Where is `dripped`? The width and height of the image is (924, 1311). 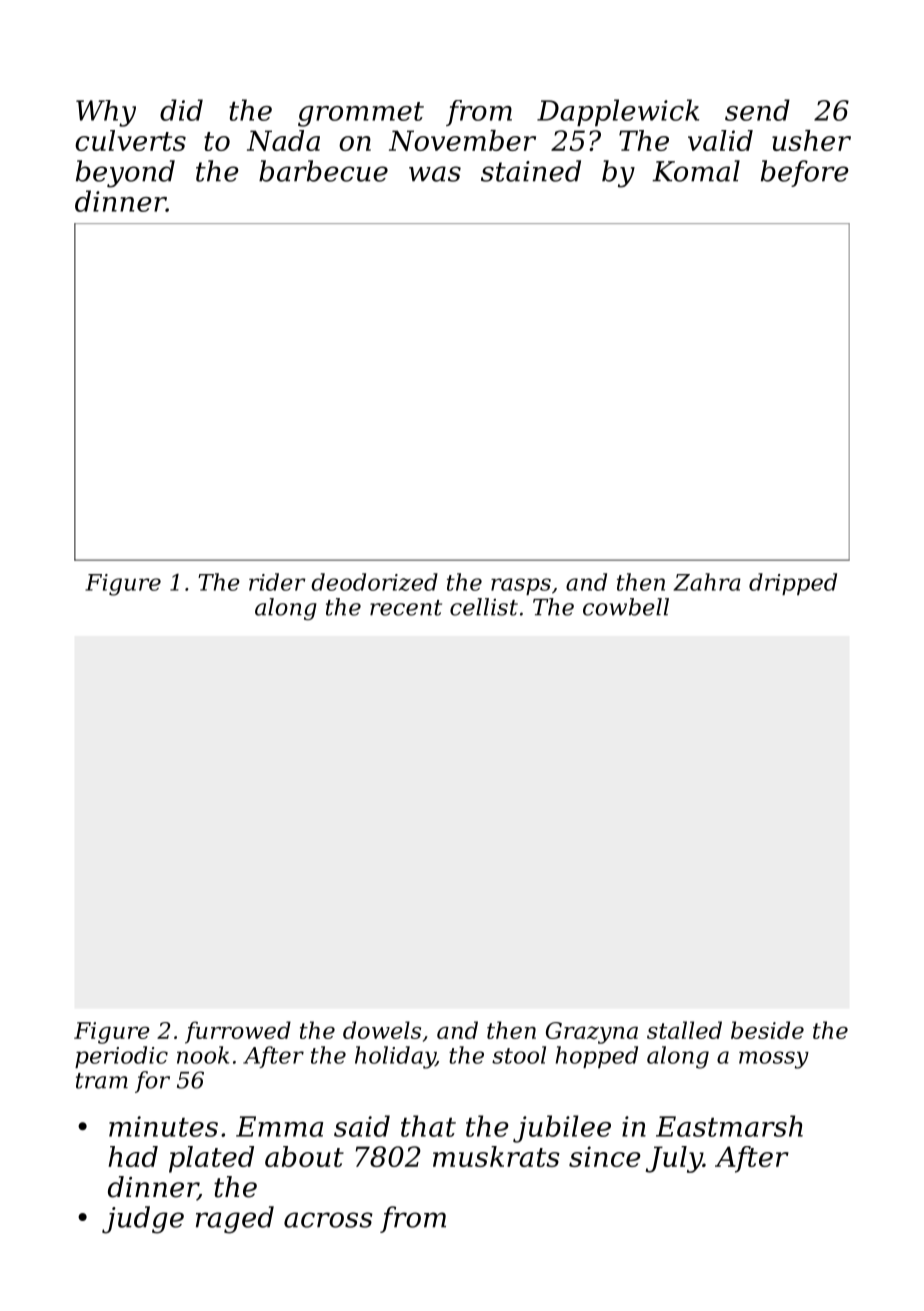
dripped is located at coordinates (793, 584).
